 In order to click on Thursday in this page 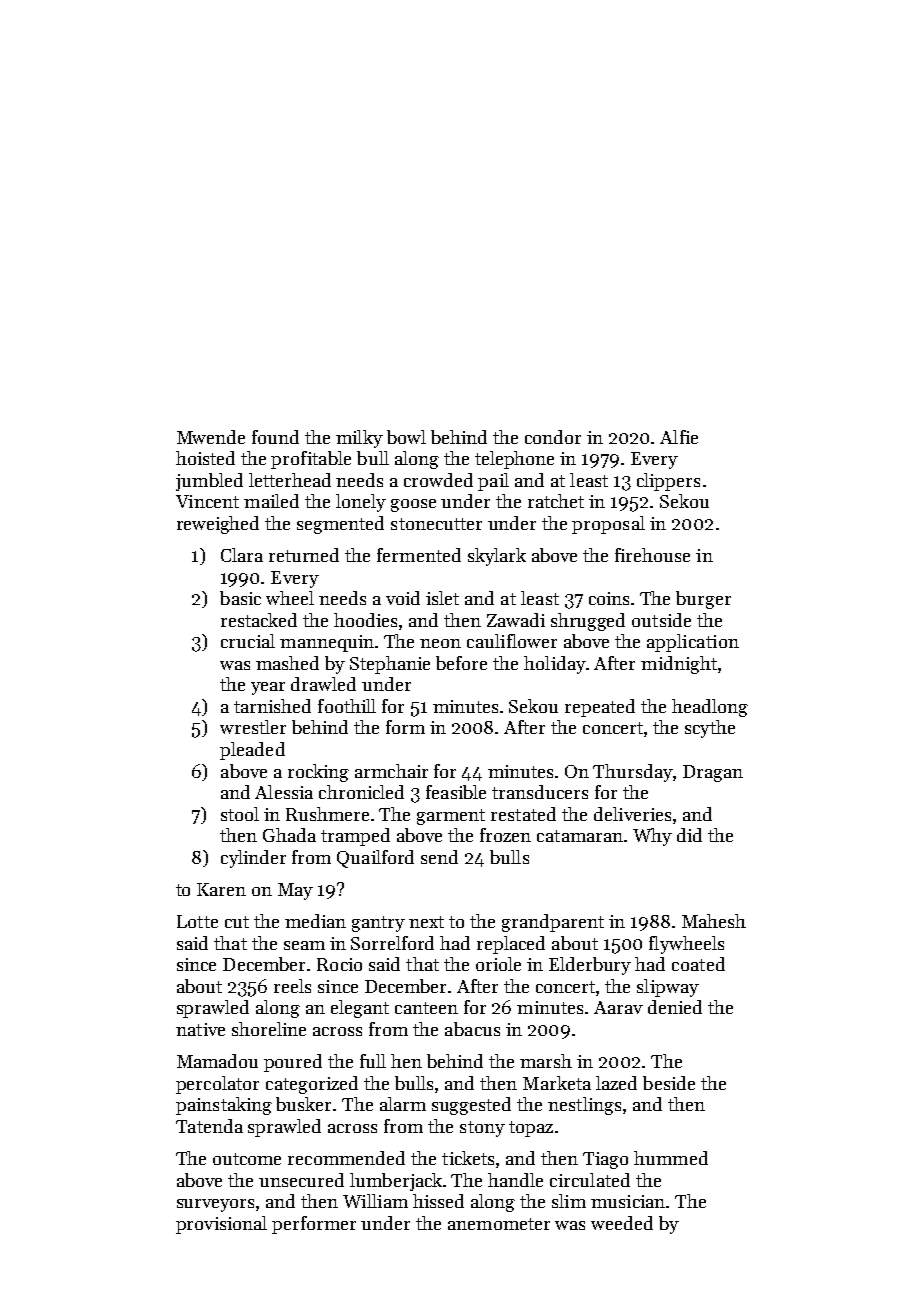, I will do `click(633, 773)`.
